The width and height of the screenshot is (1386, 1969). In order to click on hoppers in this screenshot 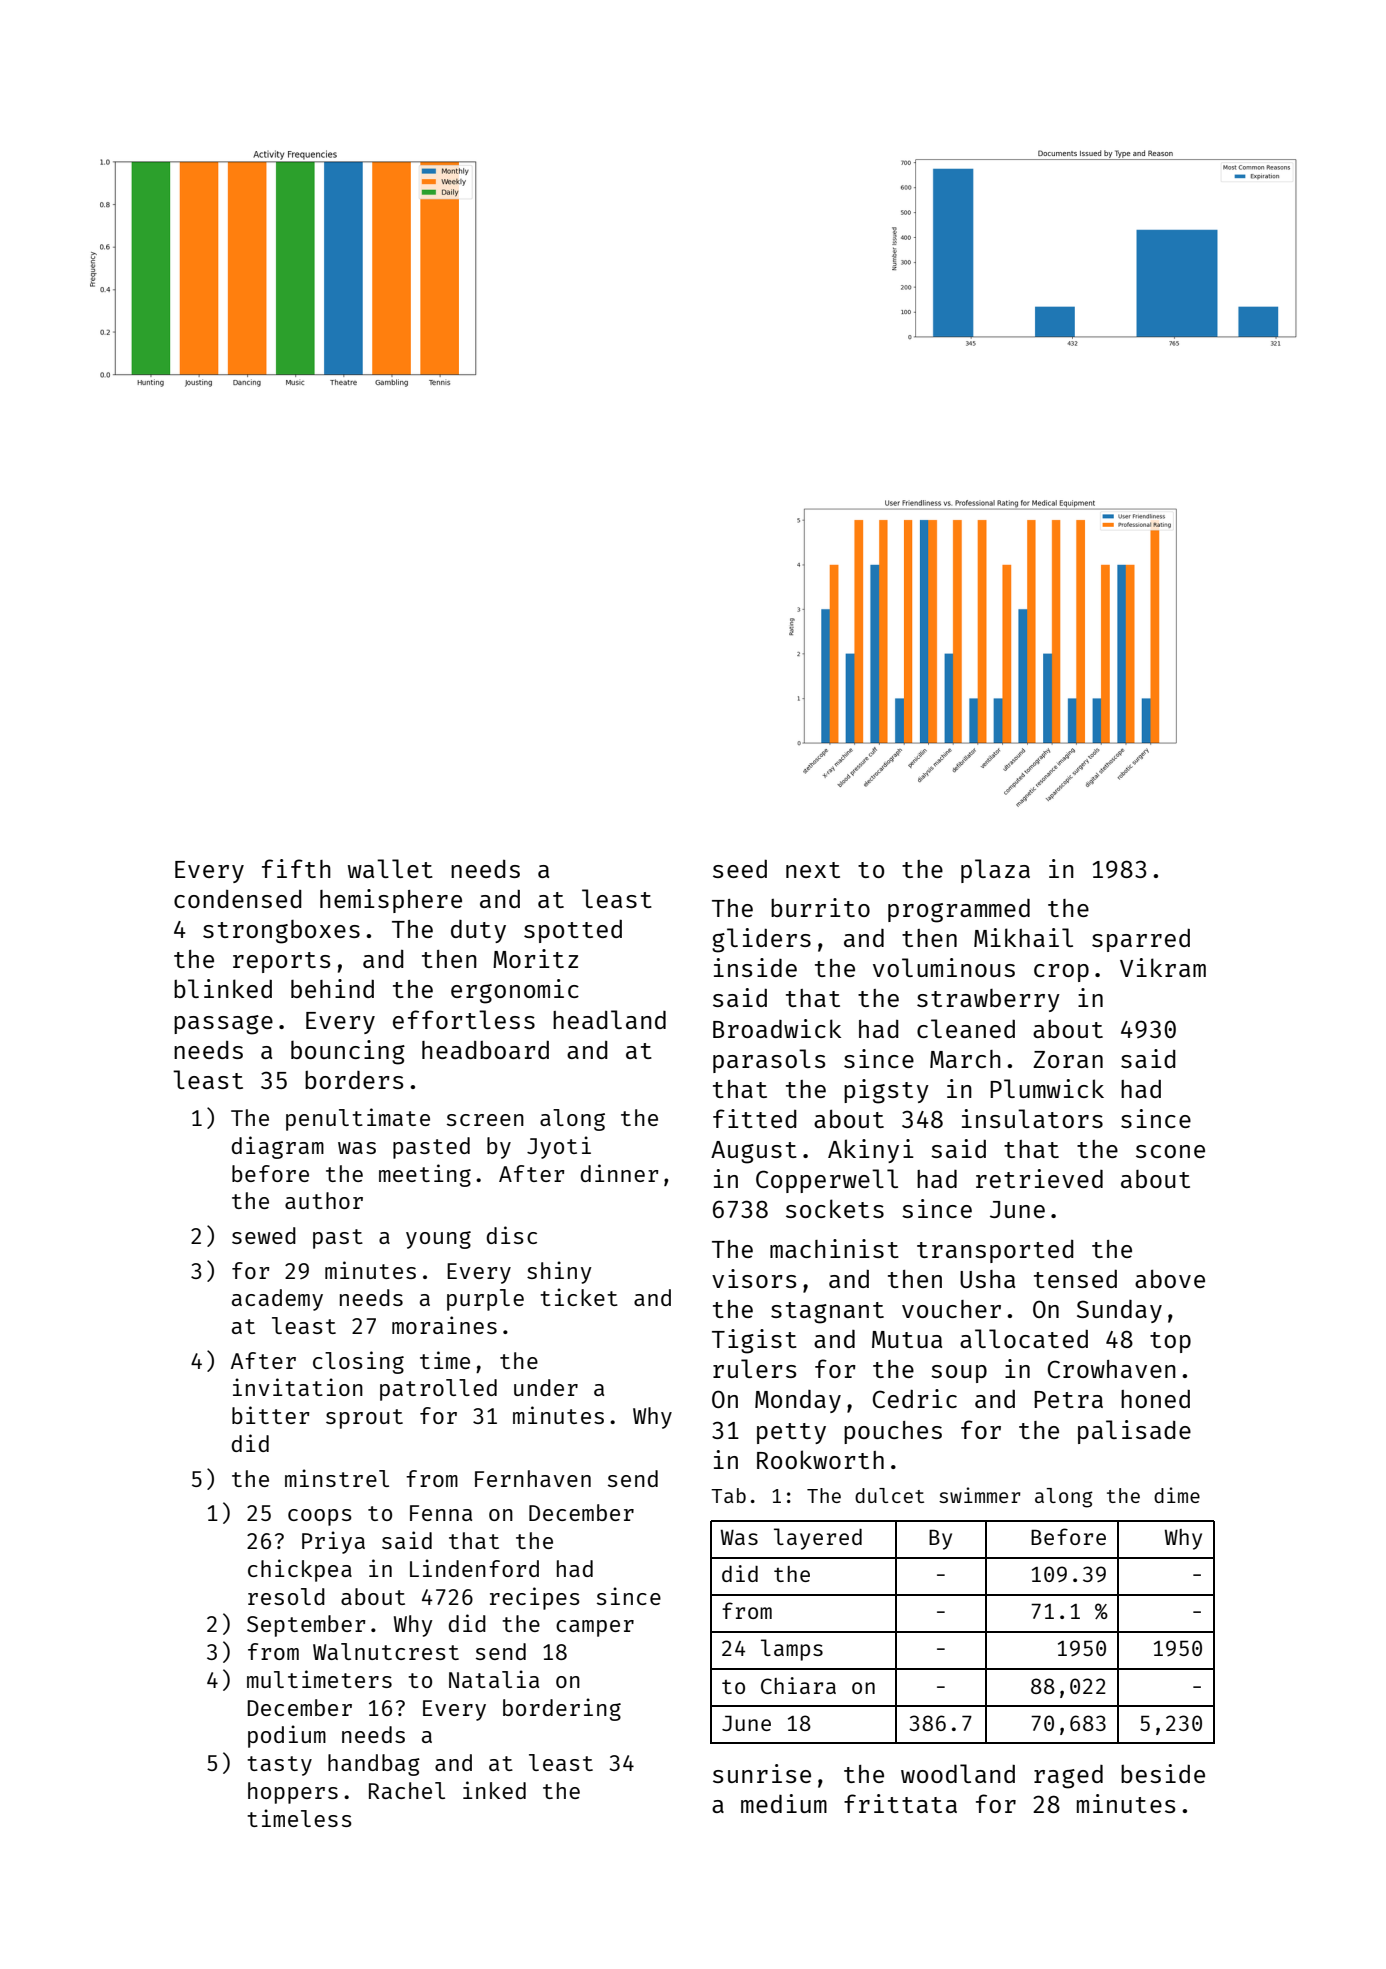, I will do `click(293, 1793)`.
